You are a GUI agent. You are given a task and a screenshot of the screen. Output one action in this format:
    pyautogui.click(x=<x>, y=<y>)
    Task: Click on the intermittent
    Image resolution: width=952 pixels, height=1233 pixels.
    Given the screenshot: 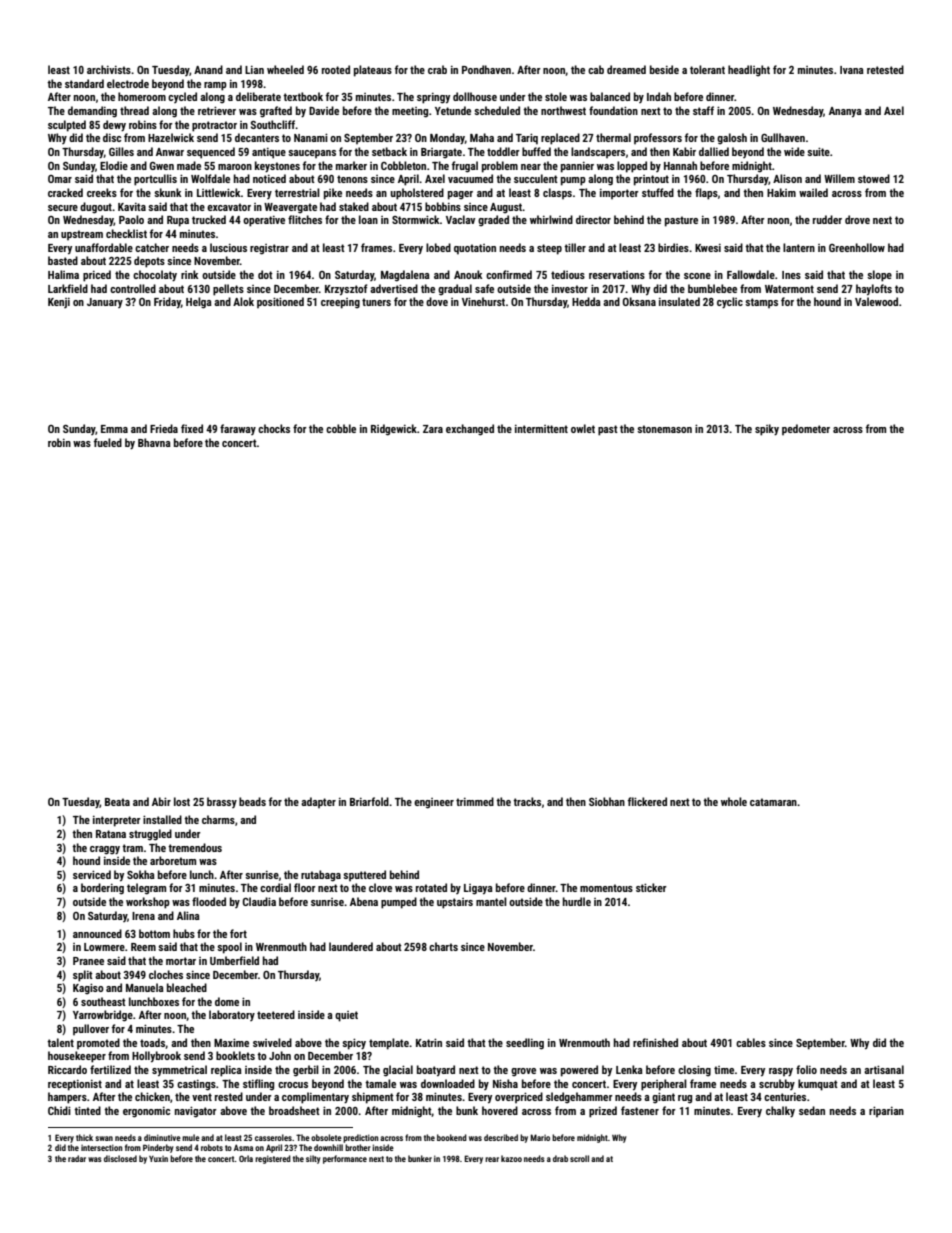 What is the action you would take?
    pyautogui.click(x=541, y=429)
